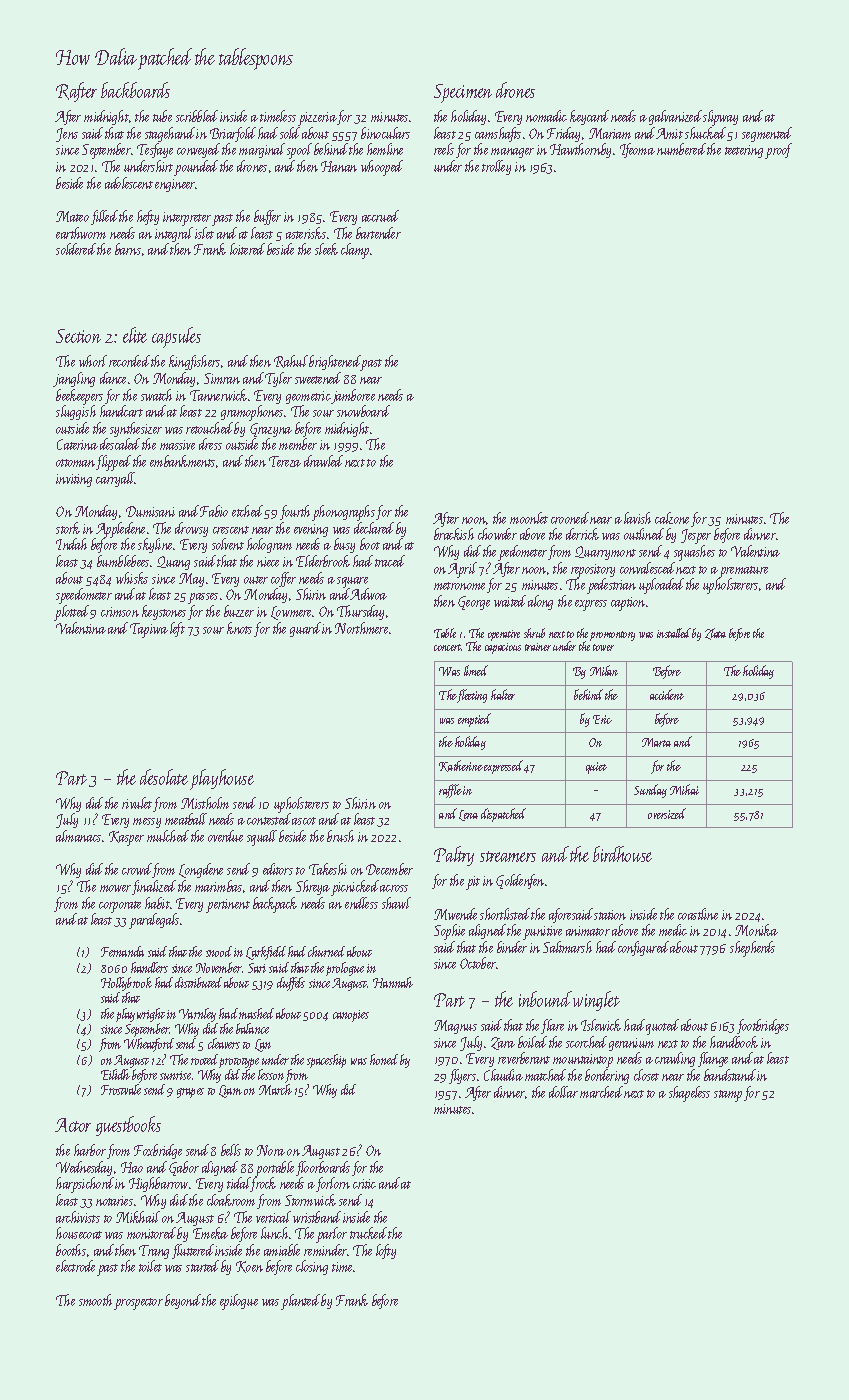 The height and width of the page is (1400, 849). Describe the element at coordinates (317, 119) in the page. I see `pizzeria` at that location.
